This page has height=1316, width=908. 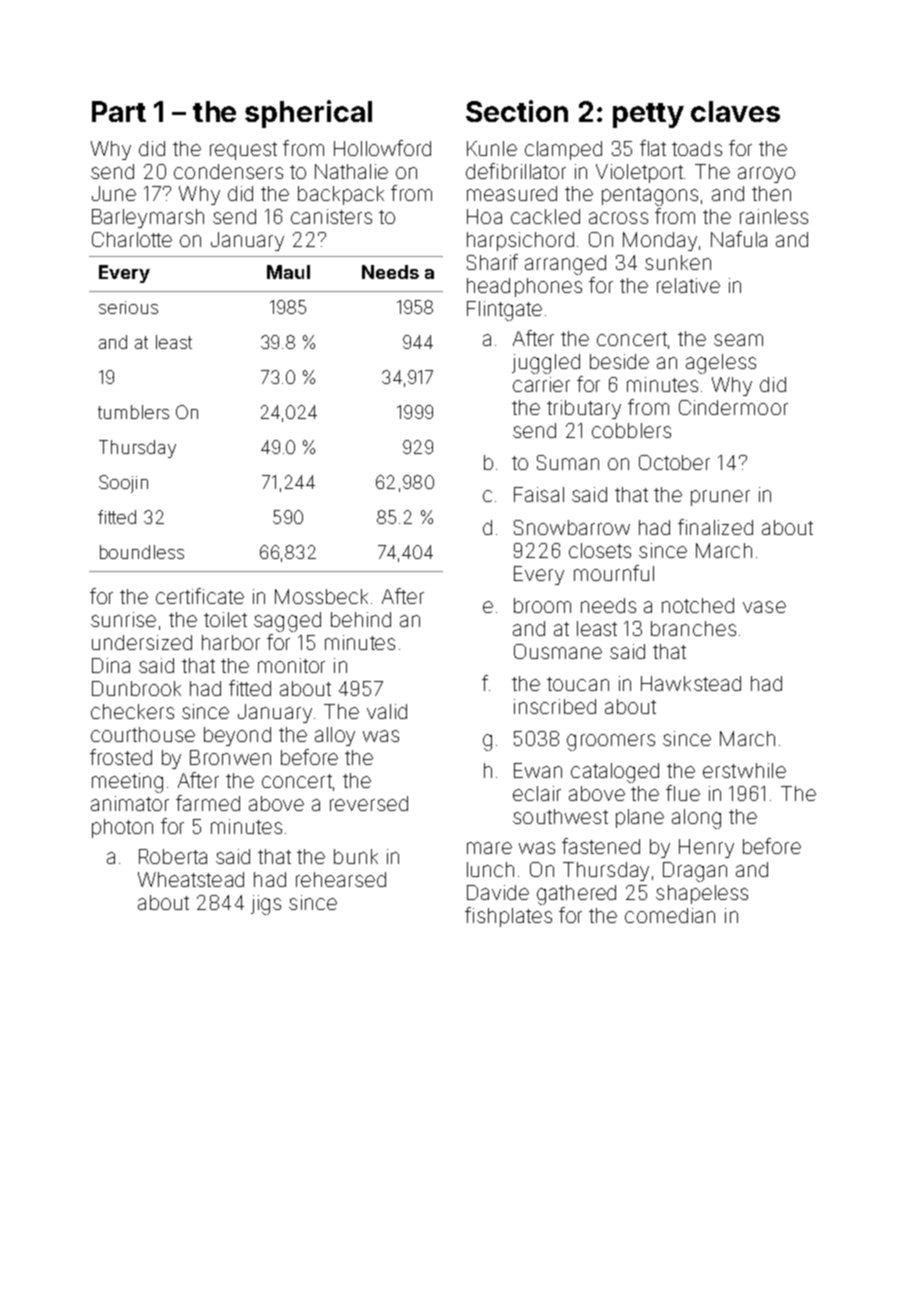 I want to click on claves, so click(x=735, y=111).
